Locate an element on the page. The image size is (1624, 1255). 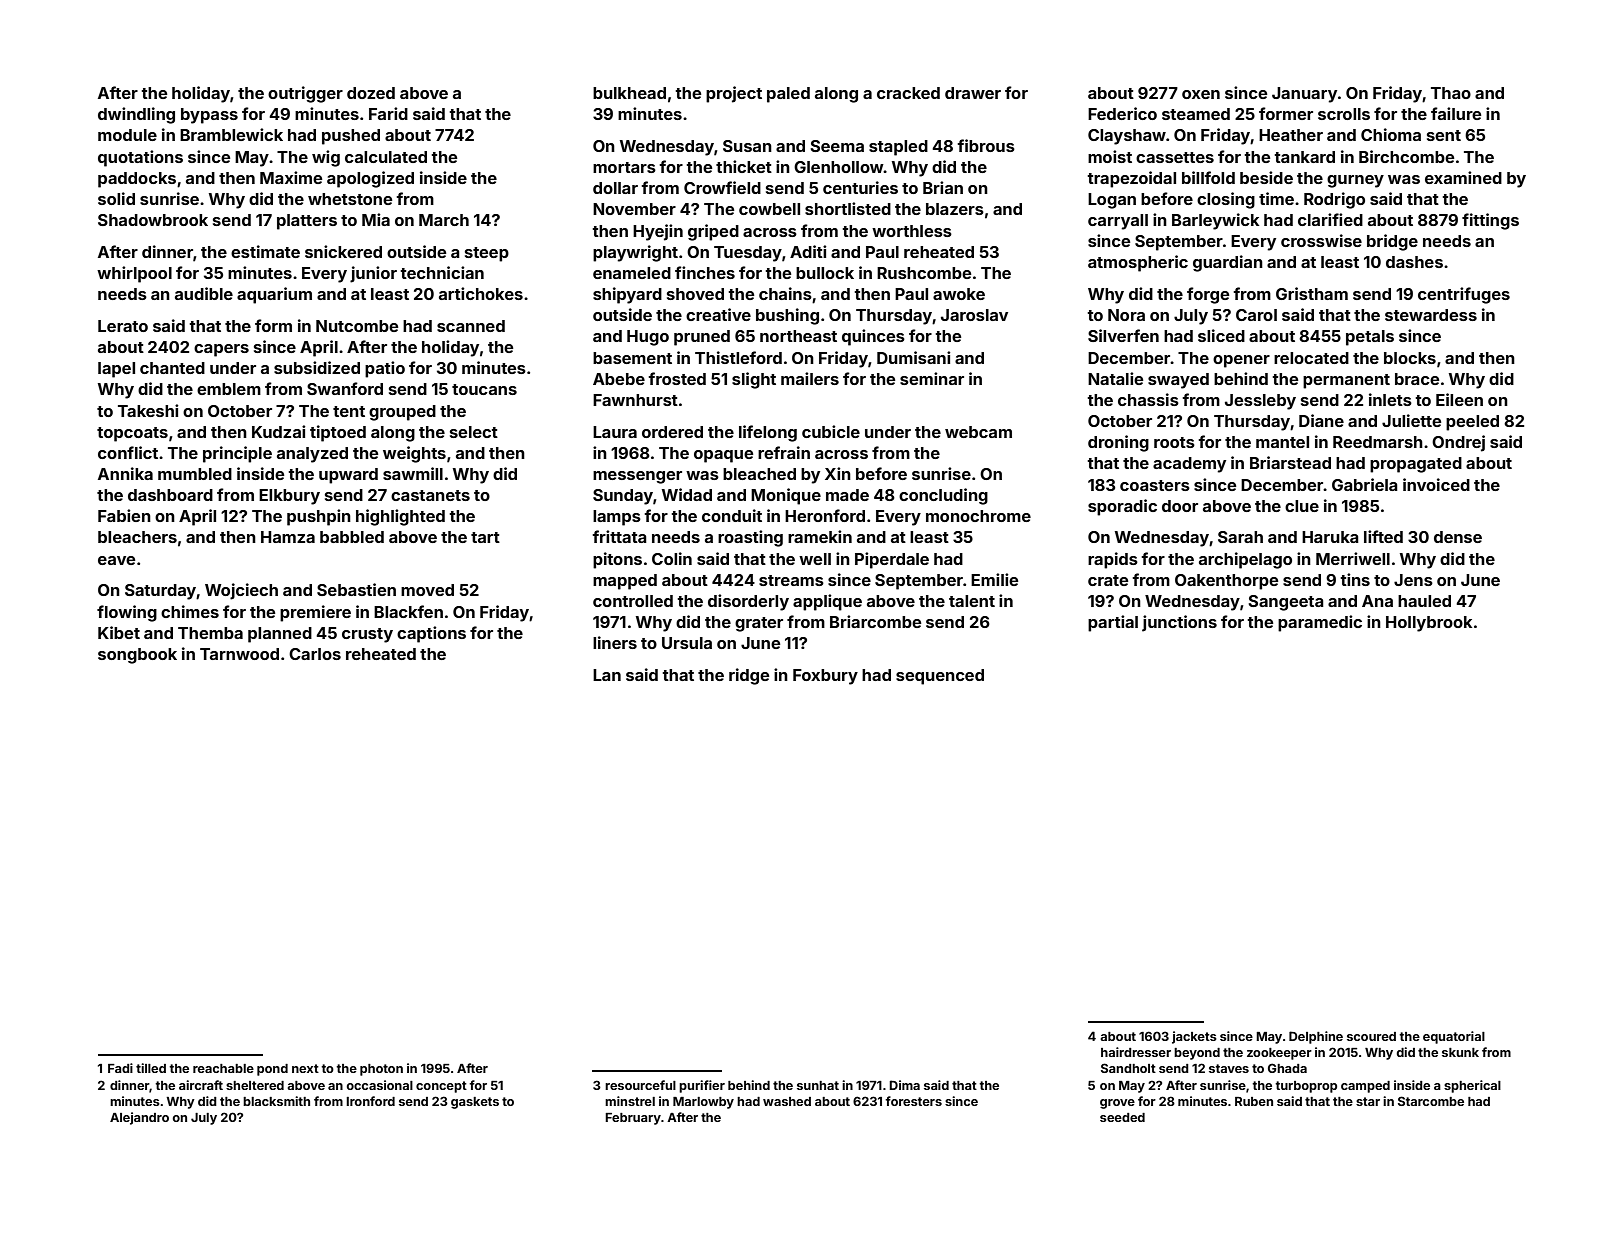
Gabriela is located at coordinates (1365, 484).
